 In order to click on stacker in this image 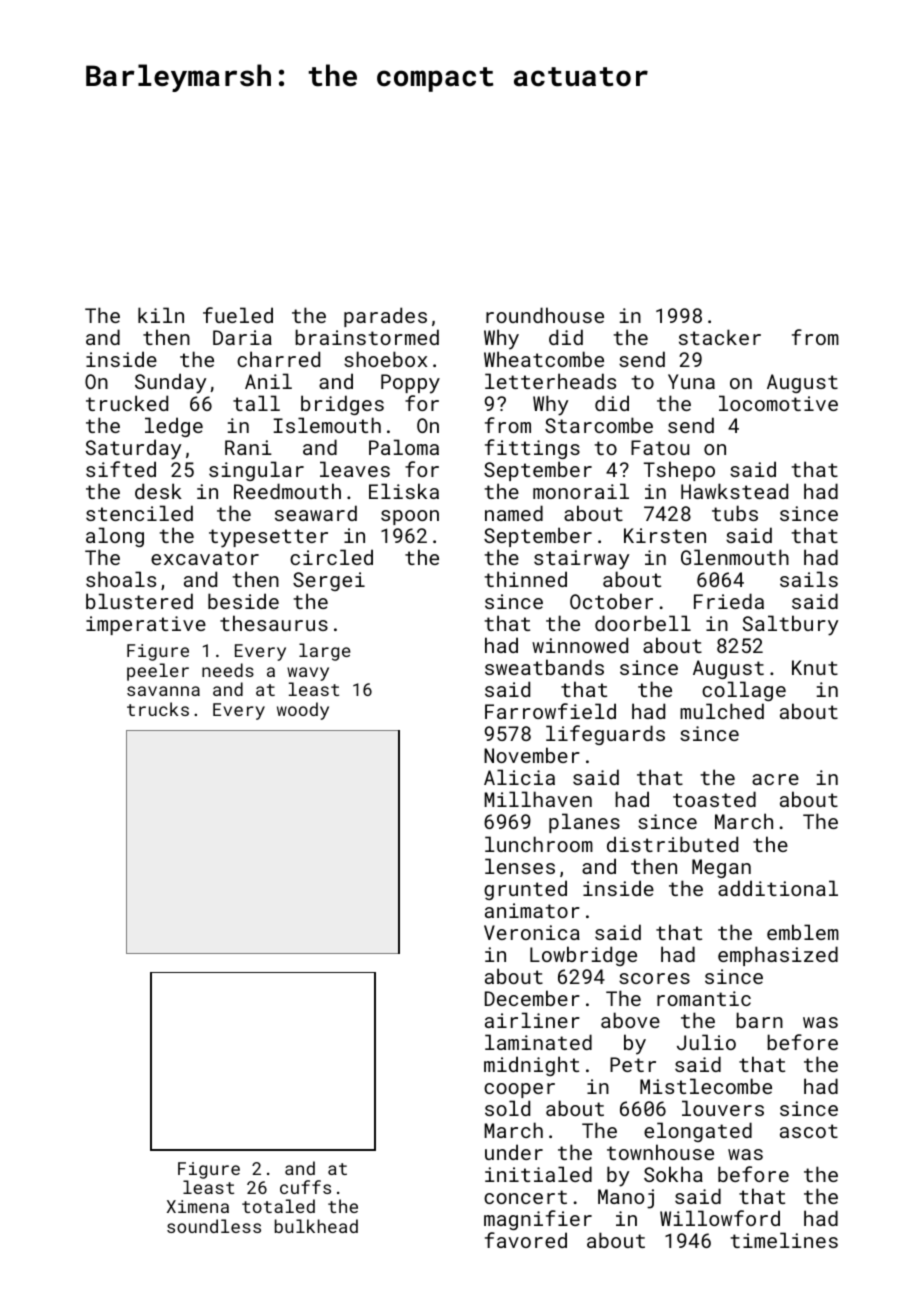, I will do `click(720, 337)`.
